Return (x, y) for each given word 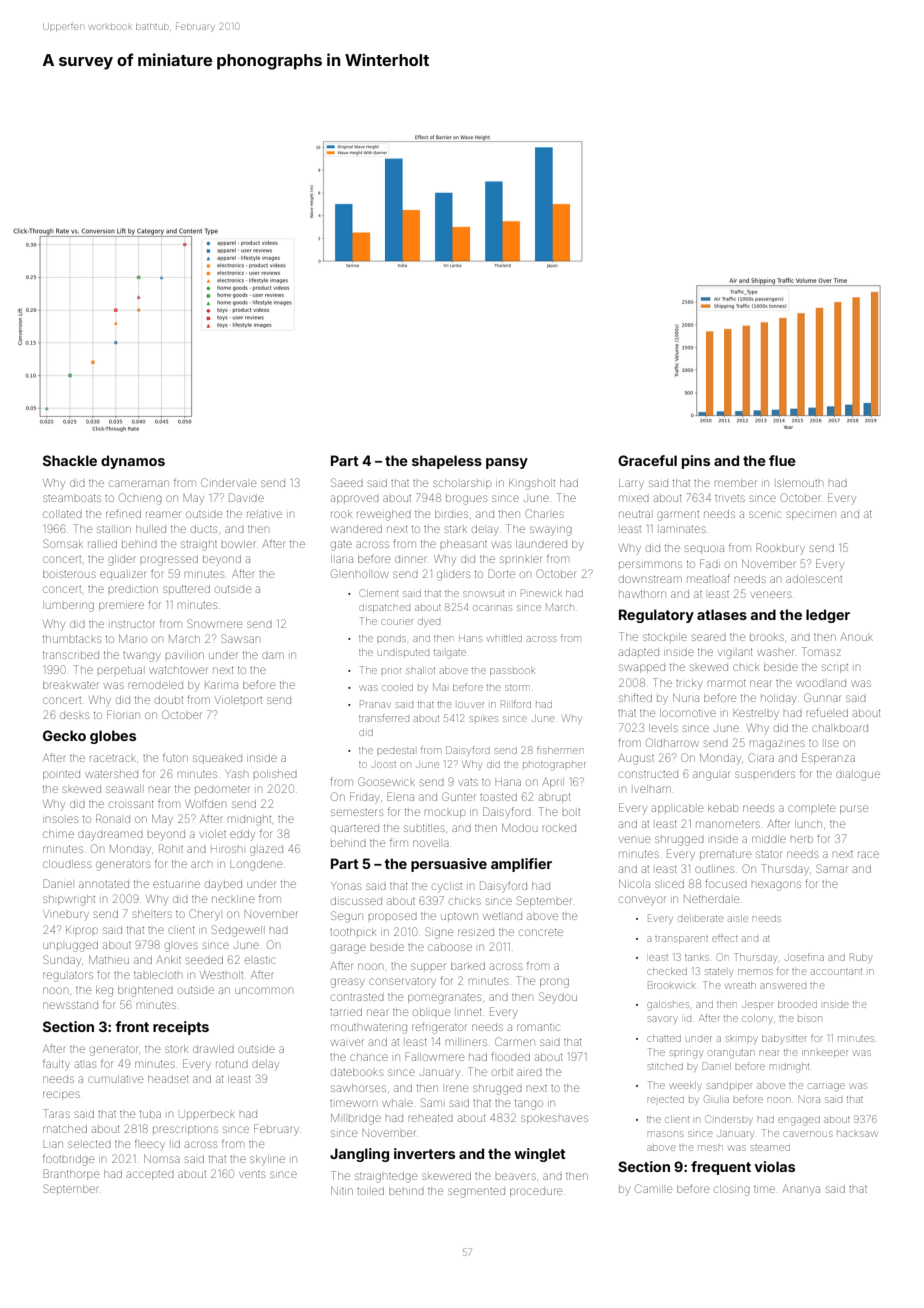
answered (783, 986)
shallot (420, 670)
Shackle (70, 460)
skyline (267, 1160)
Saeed (347, 482)
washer (775, 652)
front (132, 1026)
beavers (516, 1176)
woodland (821, 683)
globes (113, 737)
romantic (538, 1027)
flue (782, 460)
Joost (384, 765)
